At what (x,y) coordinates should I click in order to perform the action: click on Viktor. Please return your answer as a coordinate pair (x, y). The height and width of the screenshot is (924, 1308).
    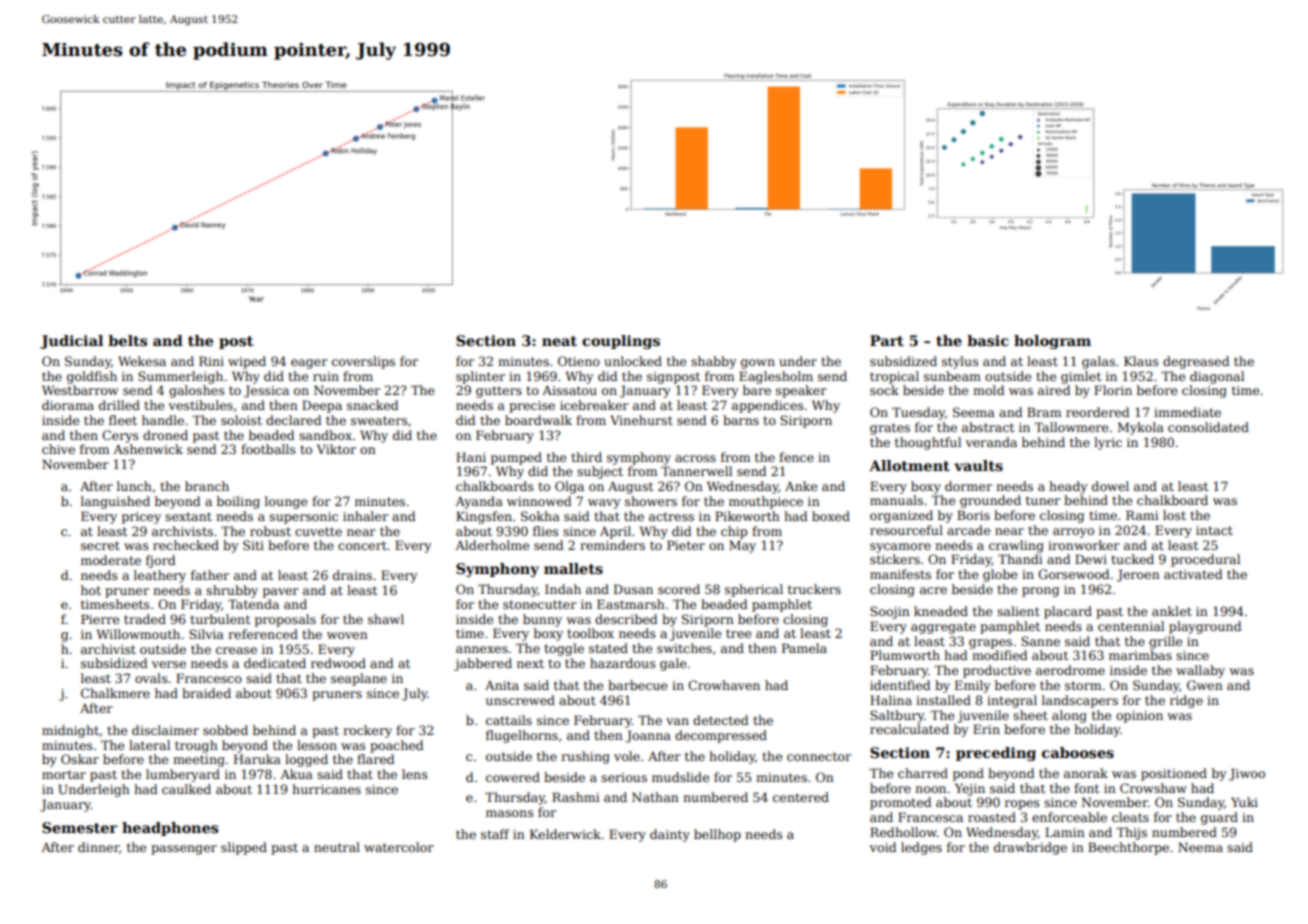
    Looking at the image, I should click on (336, 449).
